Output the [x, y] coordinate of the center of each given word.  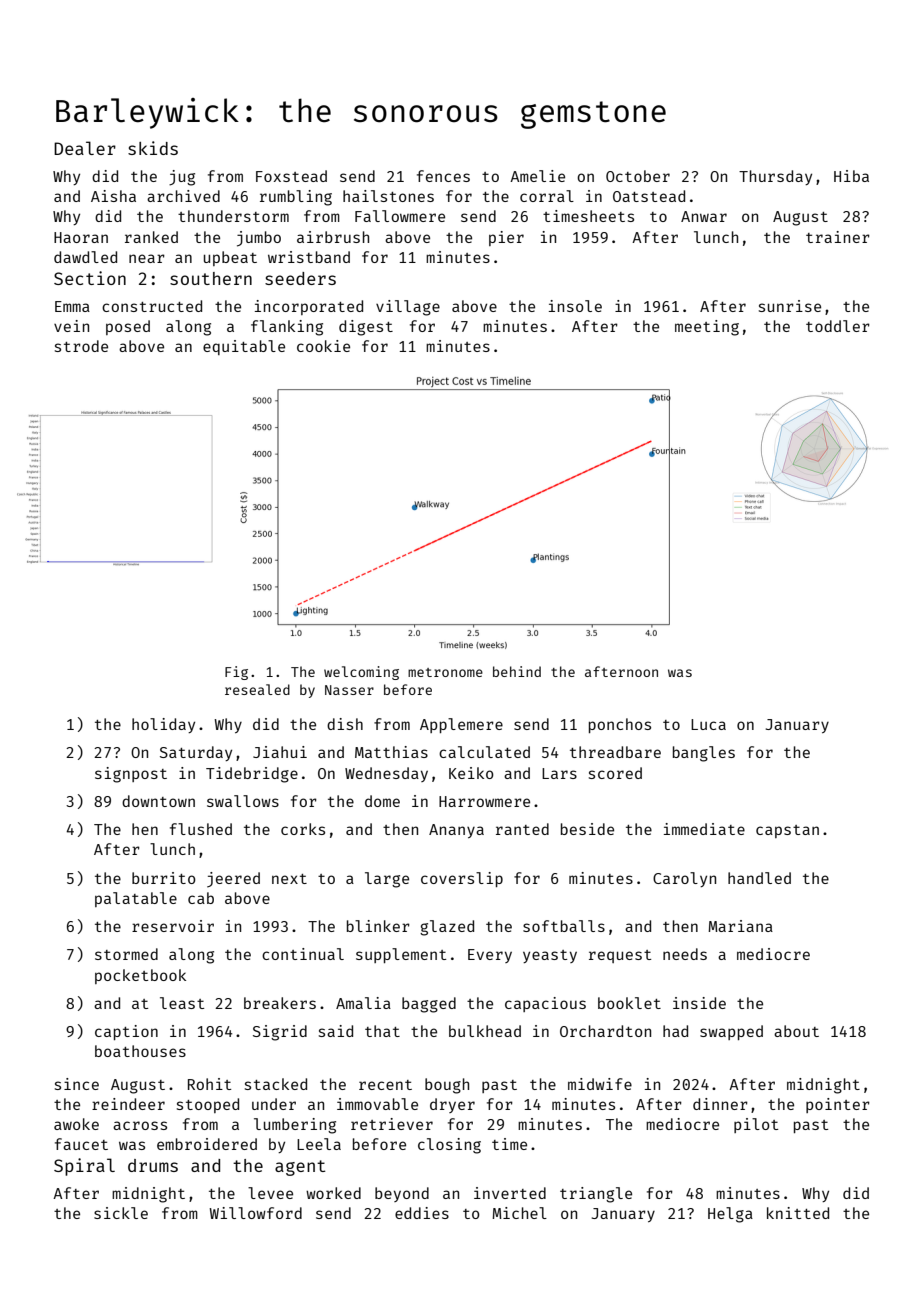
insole [575, 306]
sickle [121, 1213]
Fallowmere [400, 216]
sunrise [790, 306]
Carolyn [684, 879]
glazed [447, 928]
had [675, 1031]
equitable [244, 347]
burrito [164, 878]
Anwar [704, 216]
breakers [280, 1003]
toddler [838, 326]
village [408, 308]
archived [183, 196]
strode [81, 346]
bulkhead [485, 1031]
